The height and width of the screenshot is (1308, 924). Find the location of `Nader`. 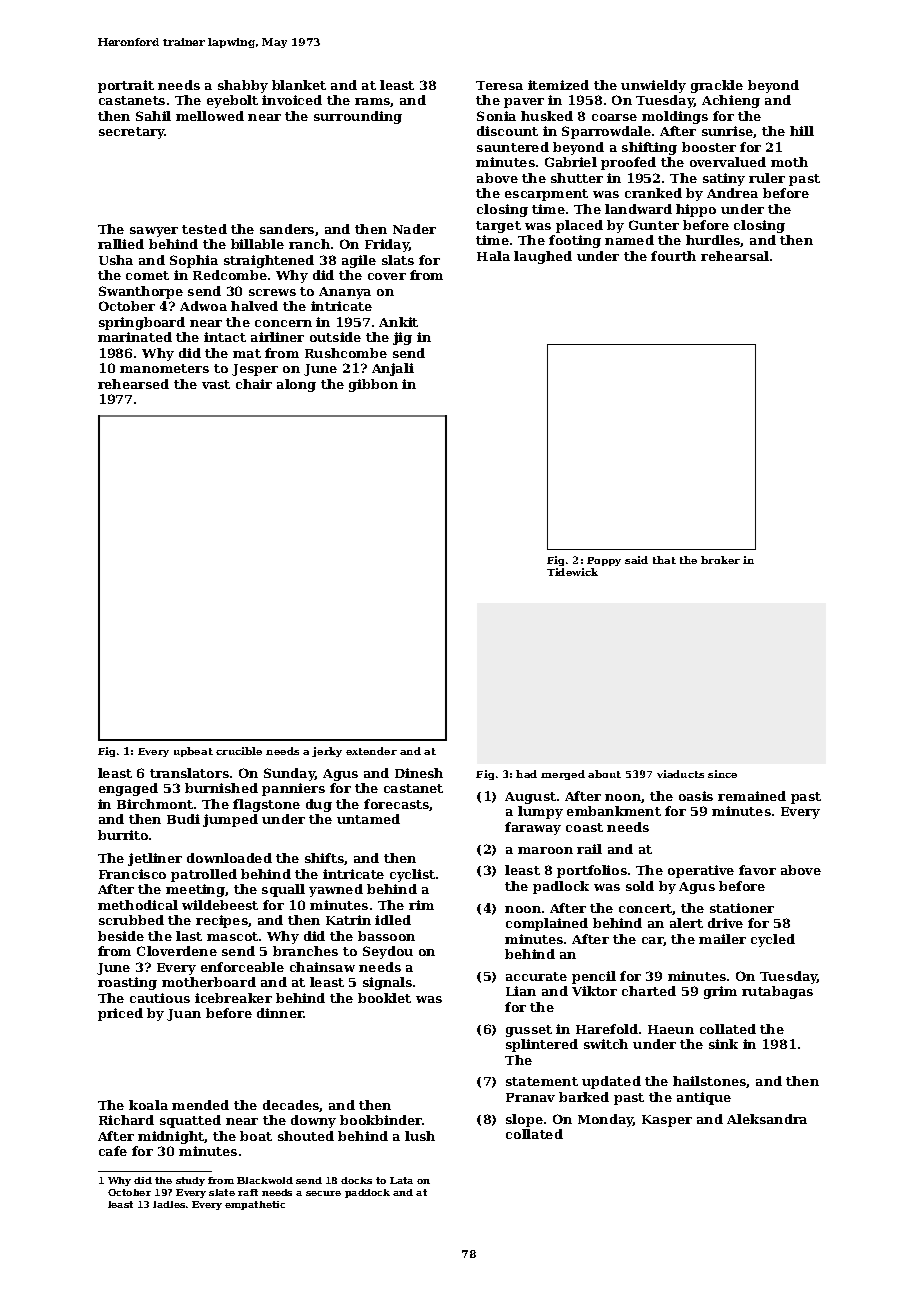

Nader is located at coordinates (414, 229).
